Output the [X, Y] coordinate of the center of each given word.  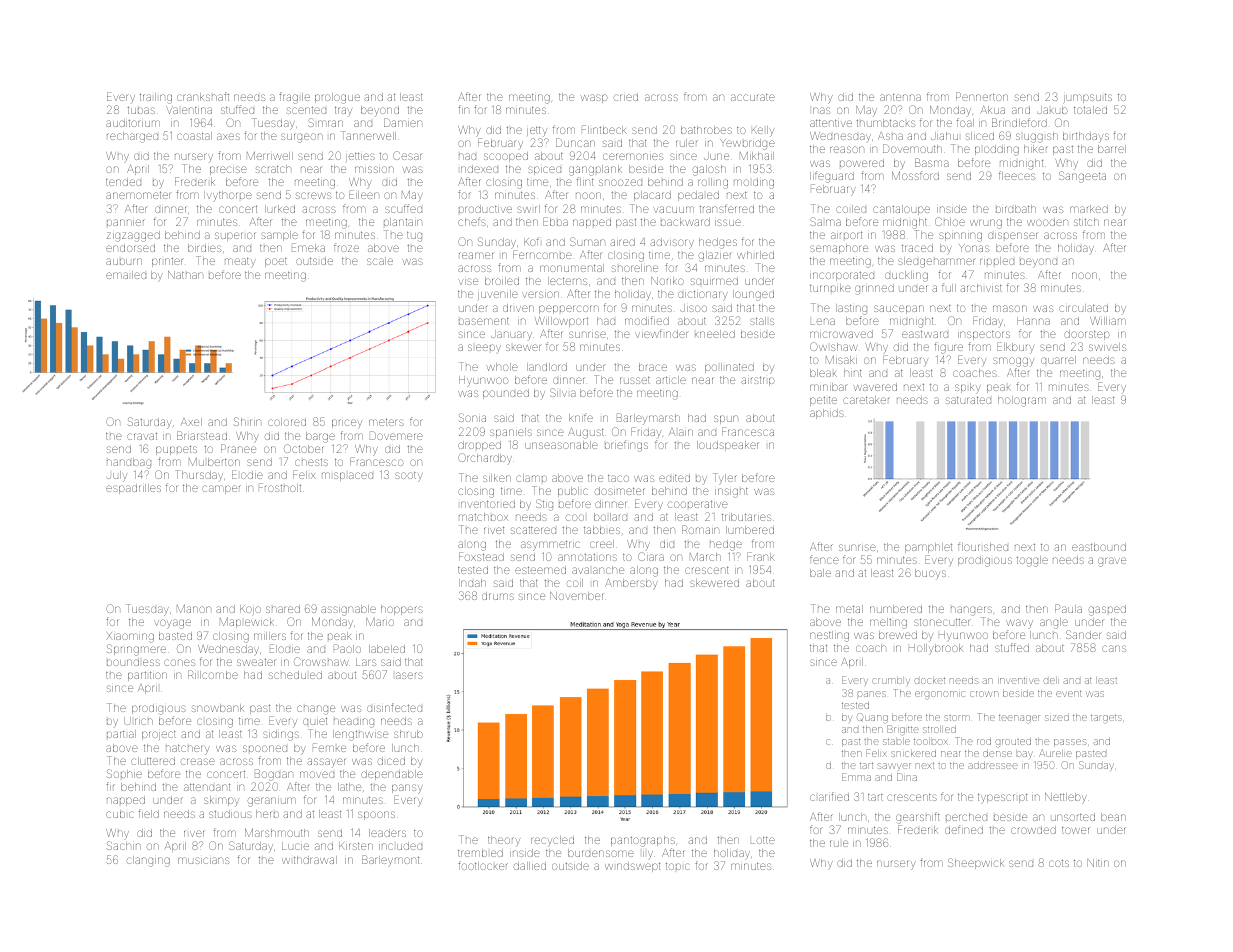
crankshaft [203, 96]
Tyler [725, 479]
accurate [753, 97]
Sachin [124, 845]
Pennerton [982, 96]
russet [635, 380]
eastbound [1099, 547]
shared [283, 609]
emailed [126, 275]
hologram [1022, 401]
